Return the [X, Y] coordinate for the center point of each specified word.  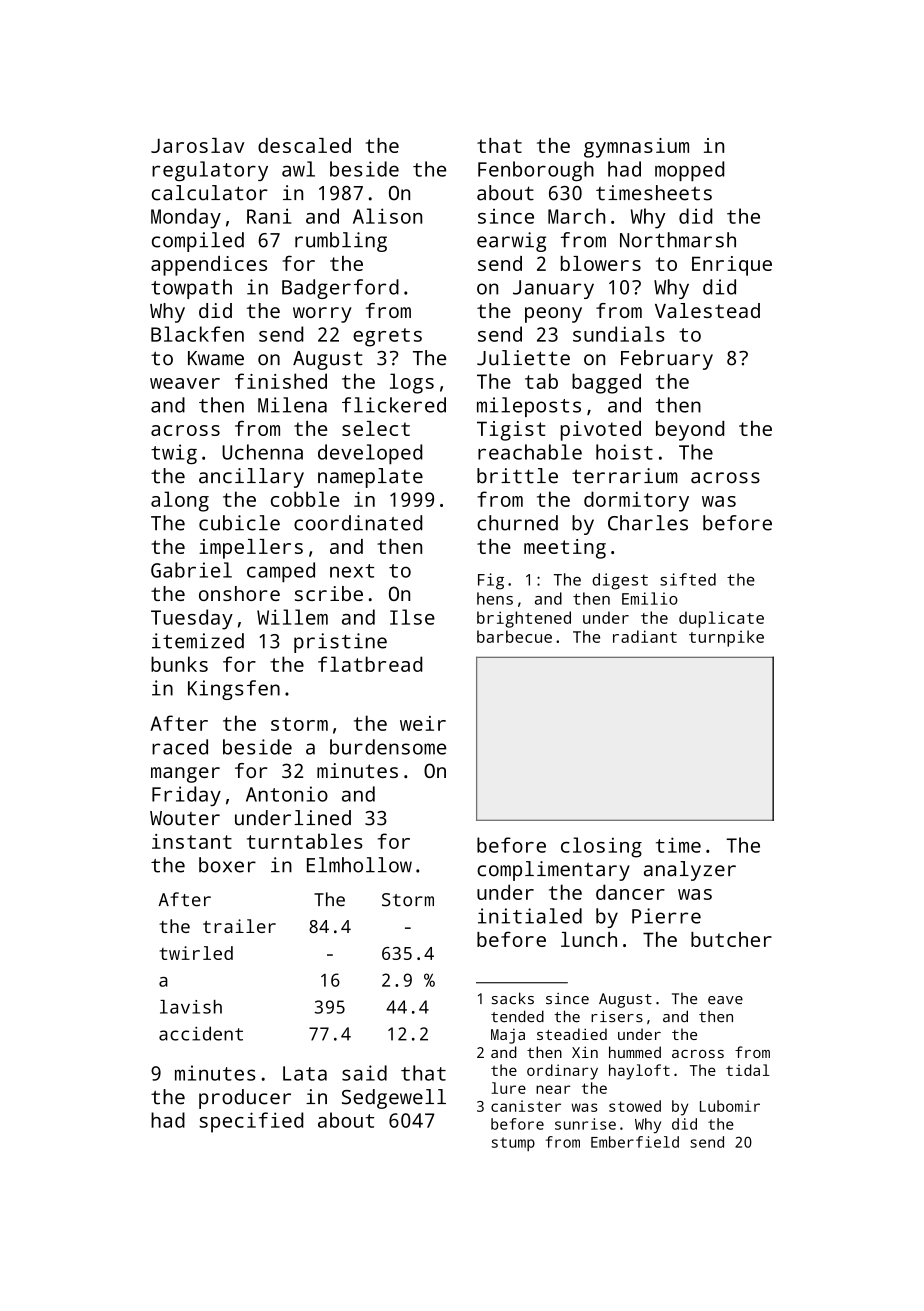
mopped [689, 171]
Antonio [287, 794]
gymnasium [636, 148]
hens [495, 598]
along [180, 501]
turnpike [726, 638]
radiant [645, 636]
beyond [690, 431]
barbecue [514, 636]
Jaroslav [197, 145]
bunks [179, 664]
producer [245, 1099]
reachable [530, 452]
